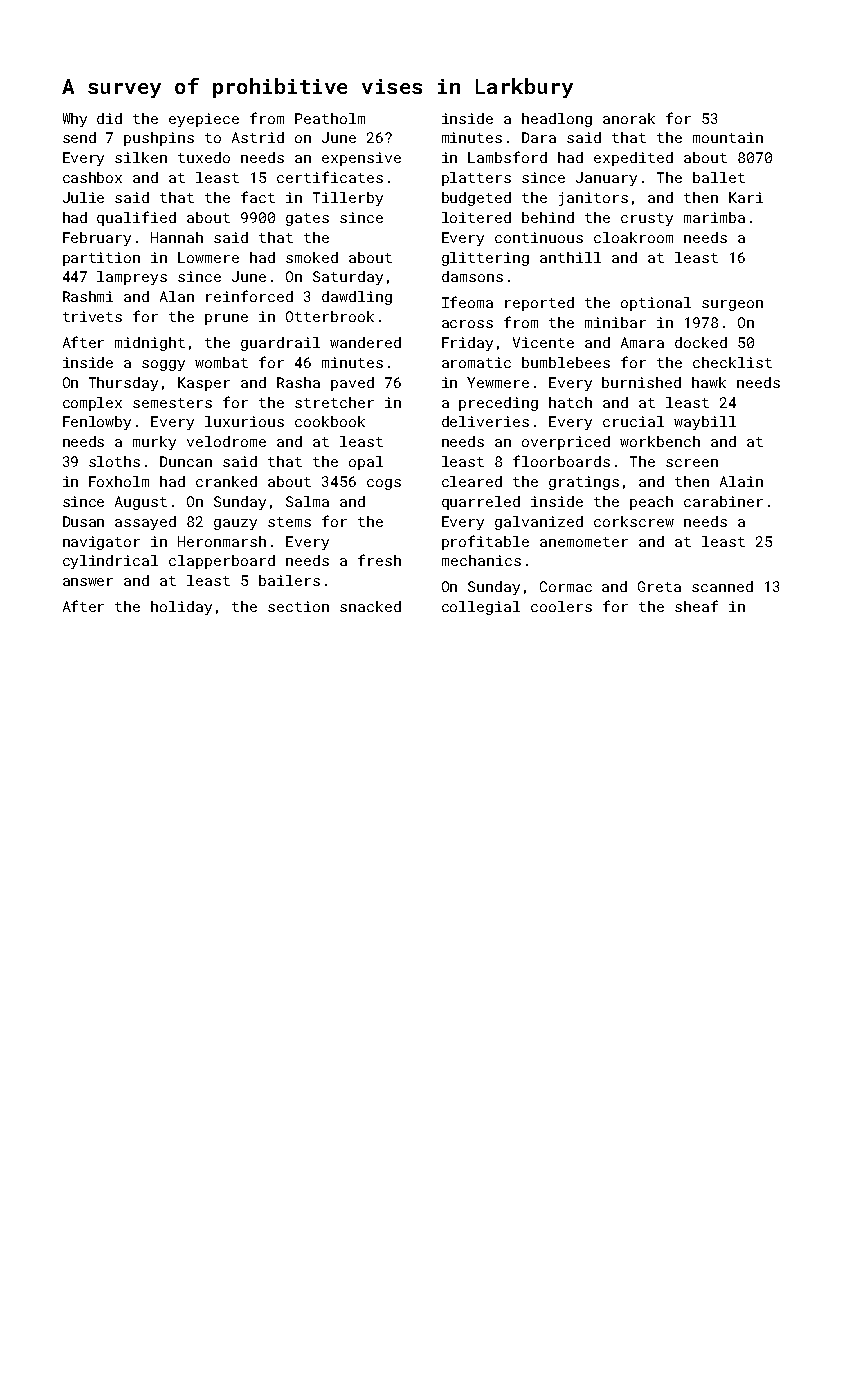  Describe the element at coordinates (481, 608) in the screenshot. I see `collegial` at that location.
